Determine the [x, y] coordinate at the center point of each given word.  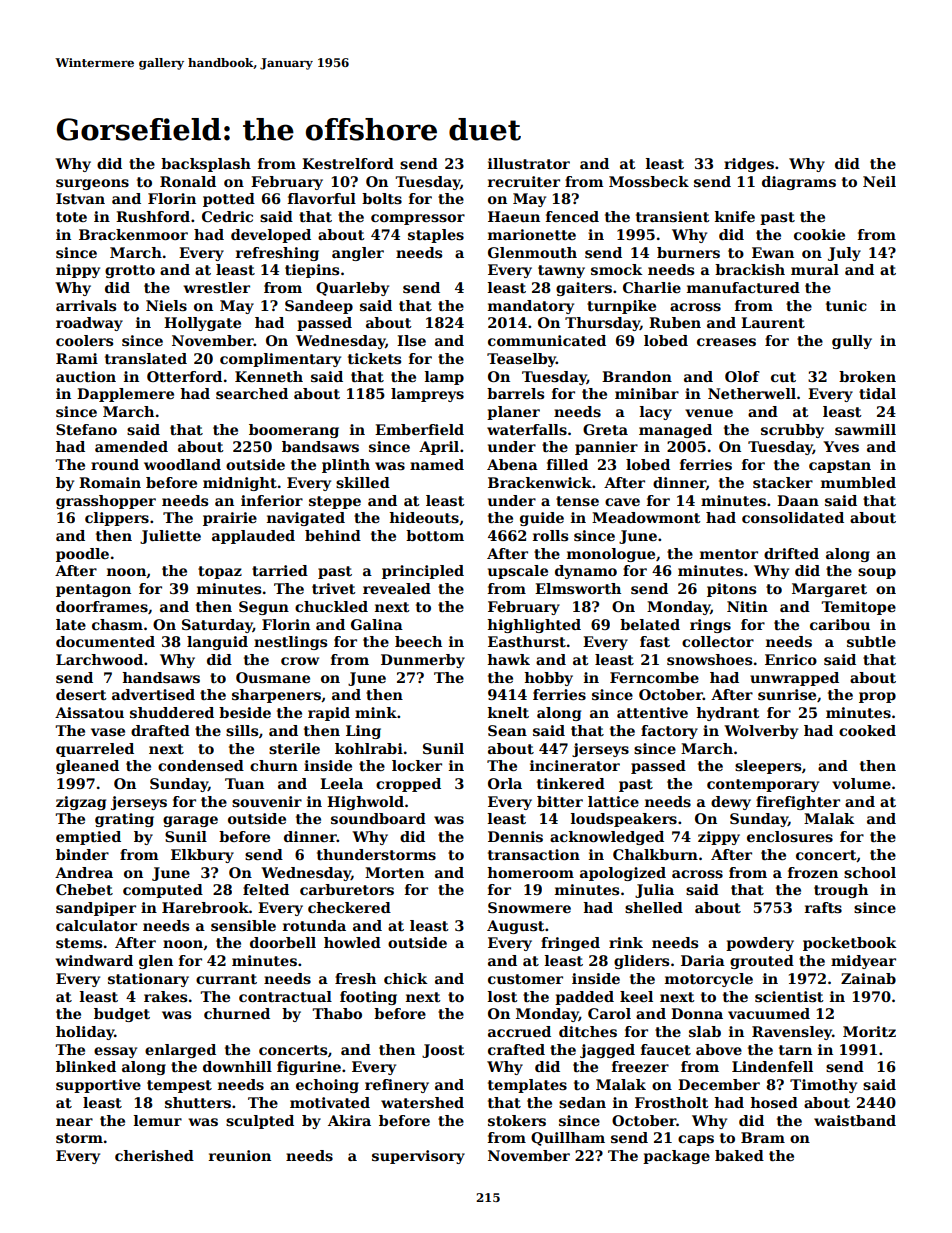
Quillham [568, 1139]
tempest [179, 1086]
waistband [855, 1120]
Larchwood [99, 659]
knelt [508, 712]
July [844, 254]
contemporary [763, 785]
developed [271, 236]
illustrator [529, 163]
